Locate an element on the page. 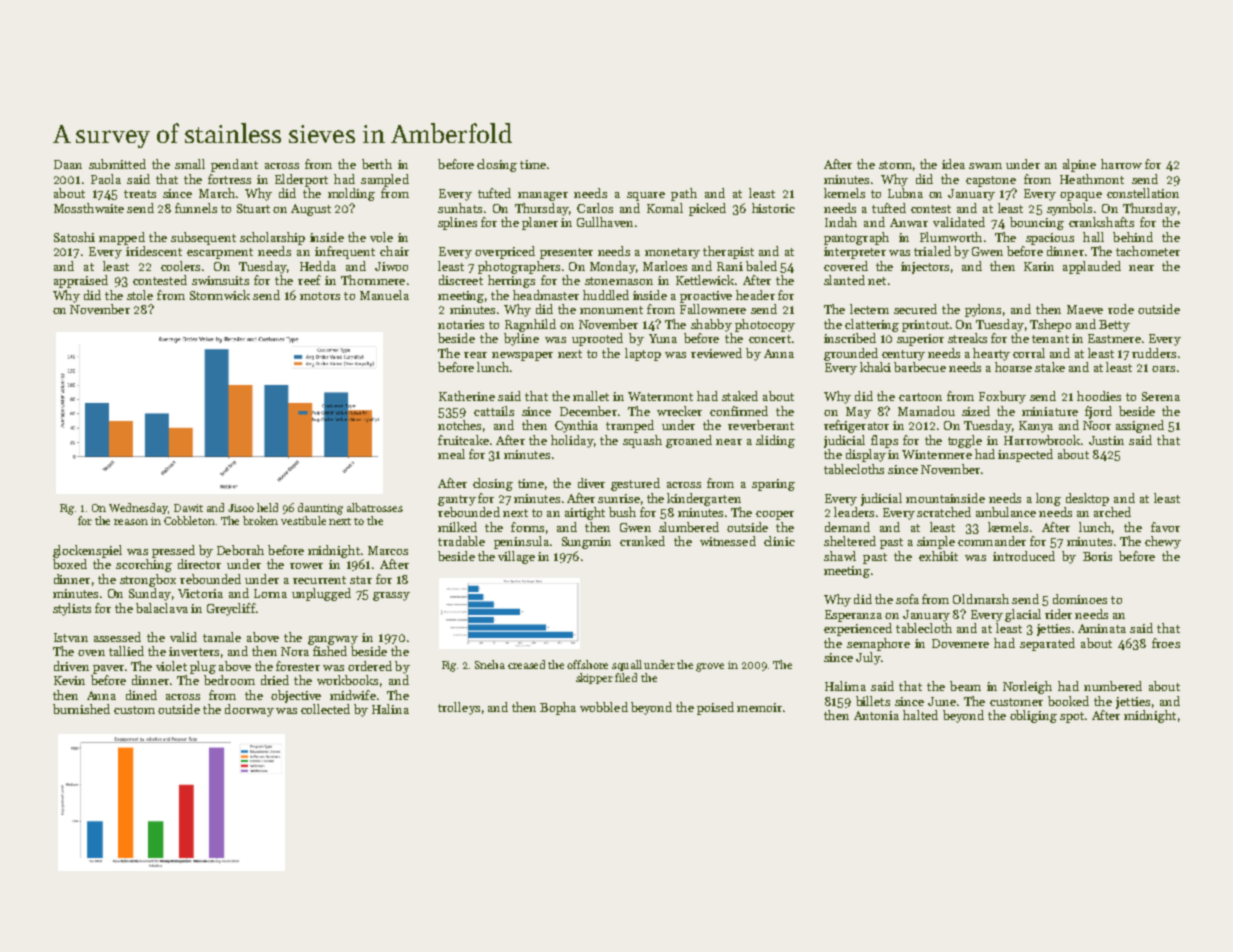 Image resolution: width=1233 pixels, height=952 pixels. driven is located at coordinates (71, 666).
